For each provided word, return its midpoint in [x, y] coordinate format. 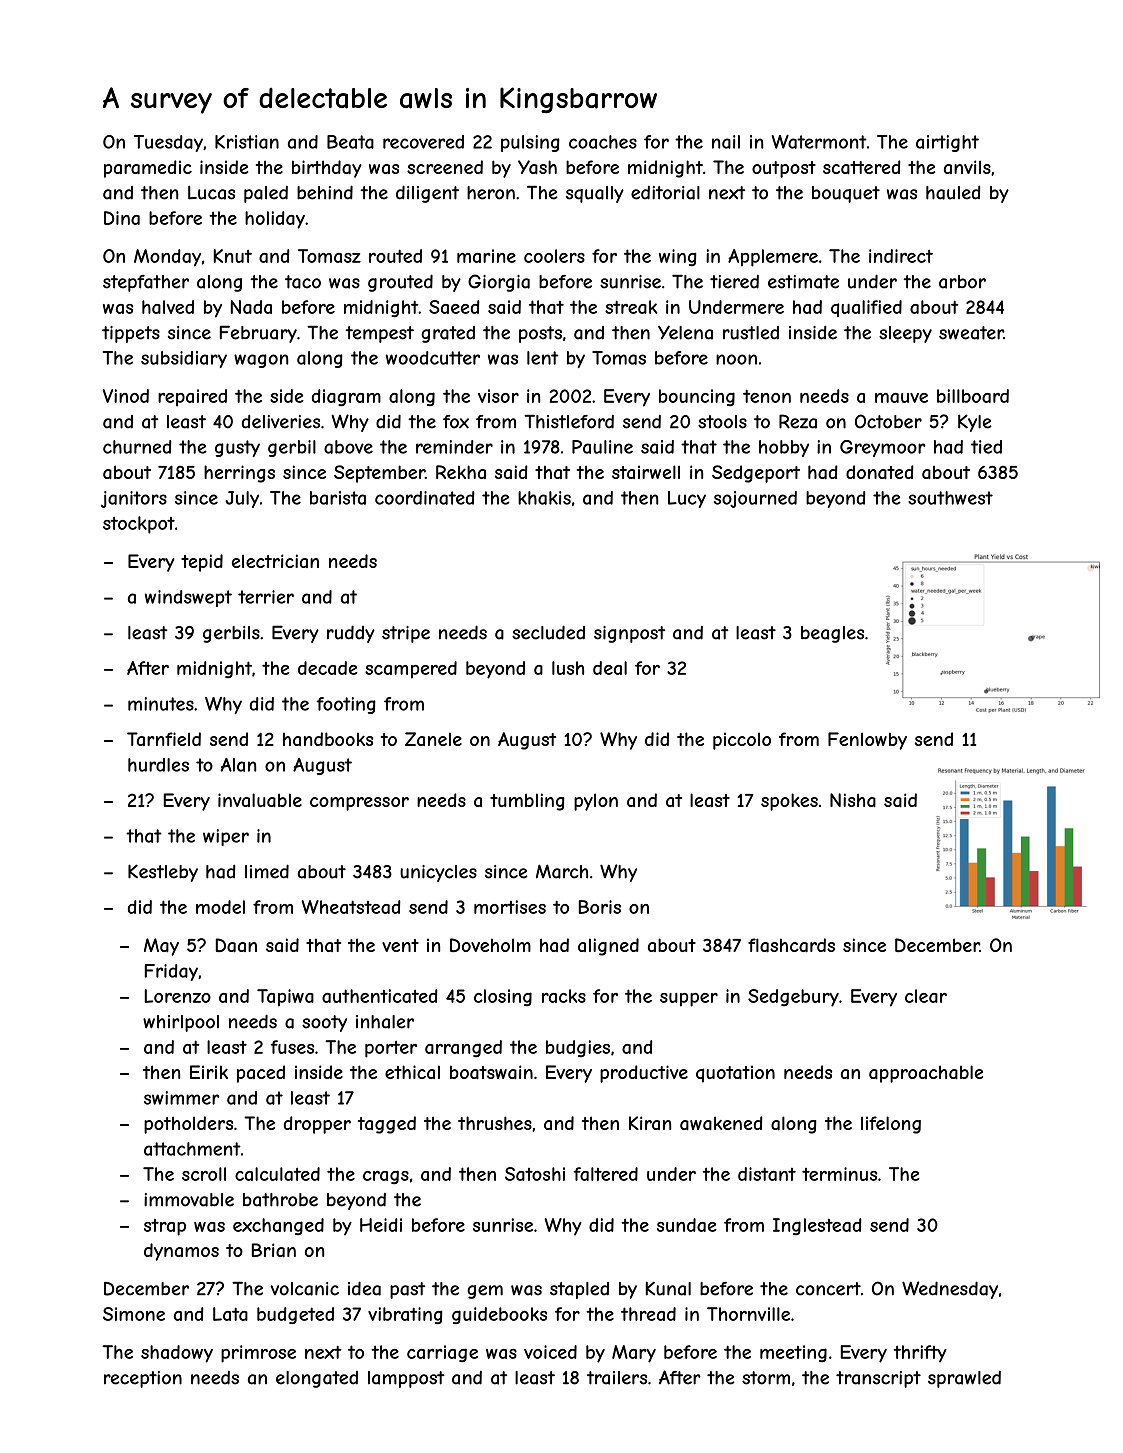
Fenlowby [867, 741]
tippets [131, 334]
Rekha [461, 472]
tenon [767, 396]
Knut [233, 256]
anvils [967, 167]
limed [267, 871]
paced [261, 1074]
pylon [596, 802]
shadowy [177, 1354]
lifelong [891, 1125]
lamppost [406, 1379]
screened [445, 167]
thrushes [495, 1123]
